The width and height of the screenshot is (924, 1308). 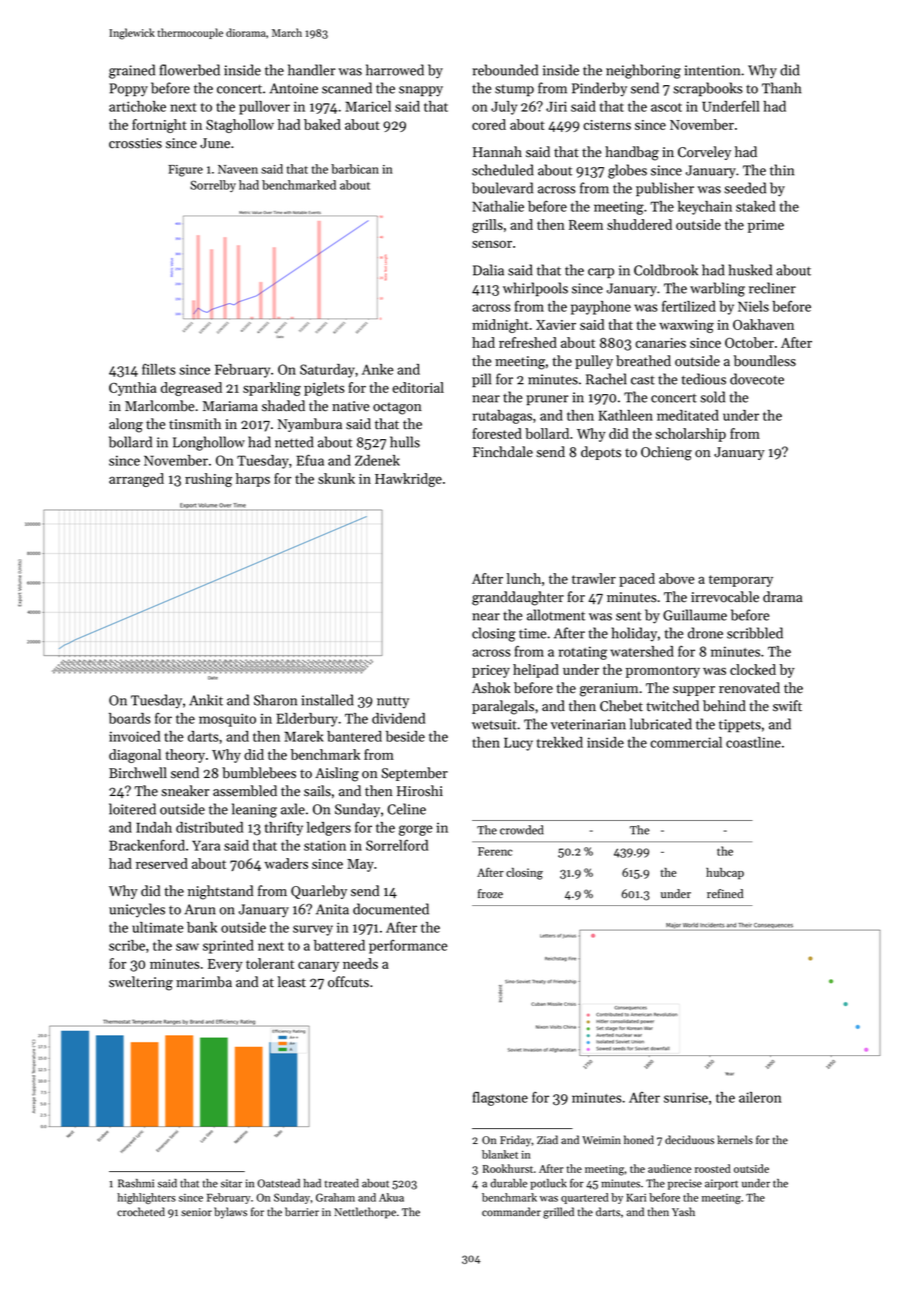 What do you see at coordinates (213, 186) in the screenshot?
I see `Sorrelby` at bounding box center [213, 186].
